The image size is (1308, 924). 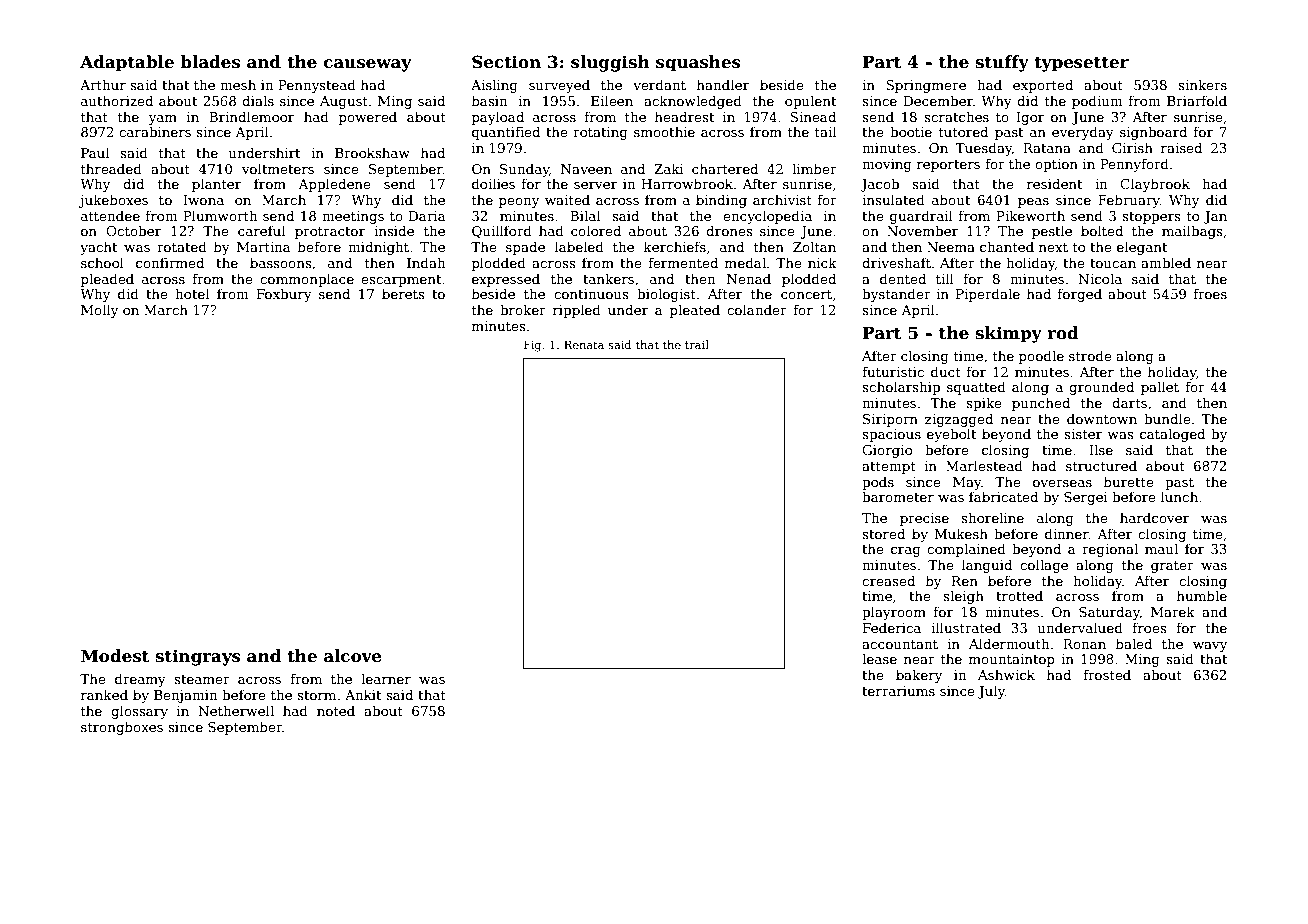 I want to click on noted, so click(x=336, y=710).
